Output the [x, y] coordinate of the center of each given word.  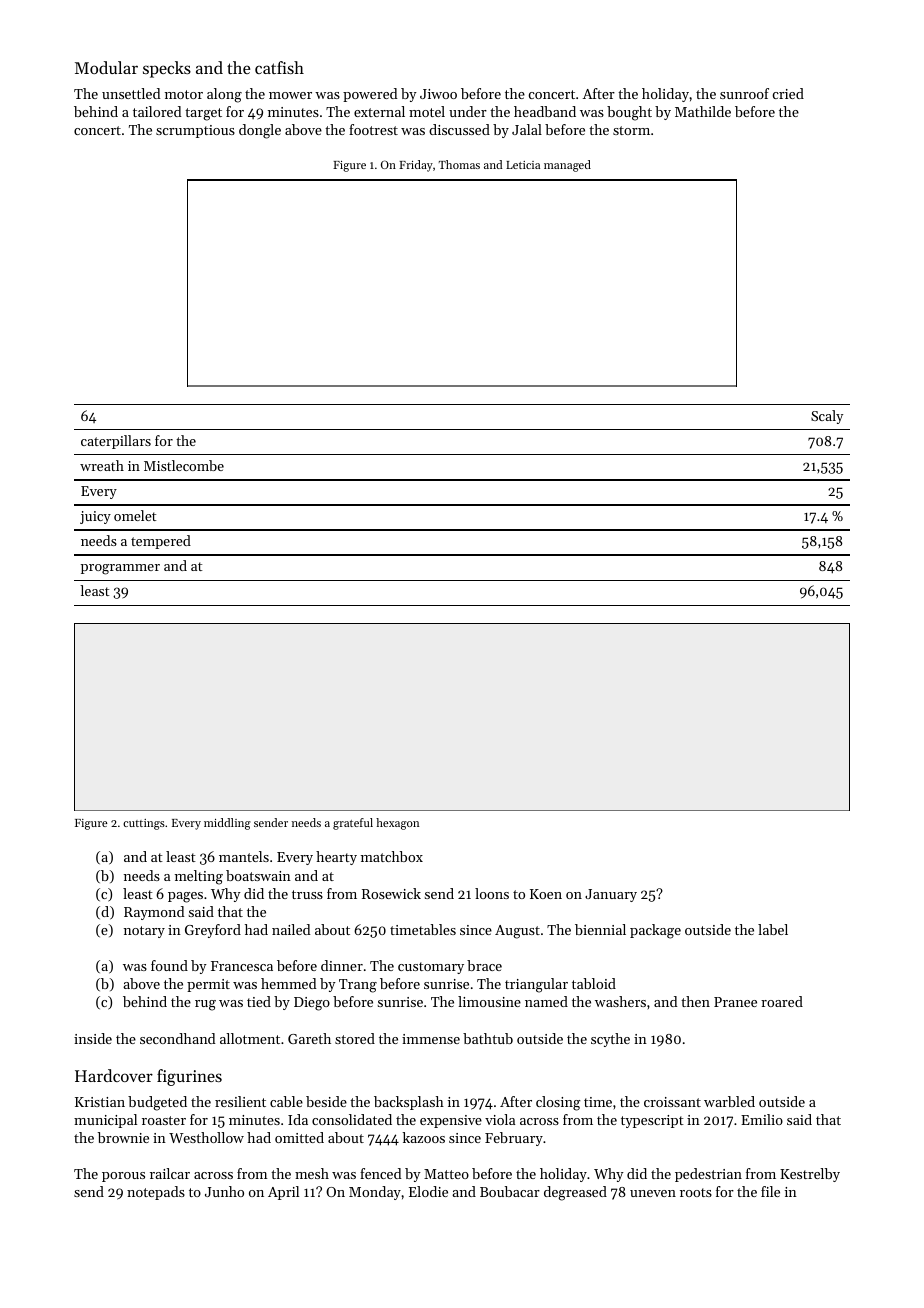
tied [259, 1001]
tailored [157, 111]
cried [788, 93]
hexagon [397, 824]
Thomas [459, 164]
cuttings [144, 824]
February [514, 1139]
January [611, 895]
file [770, 1191]
